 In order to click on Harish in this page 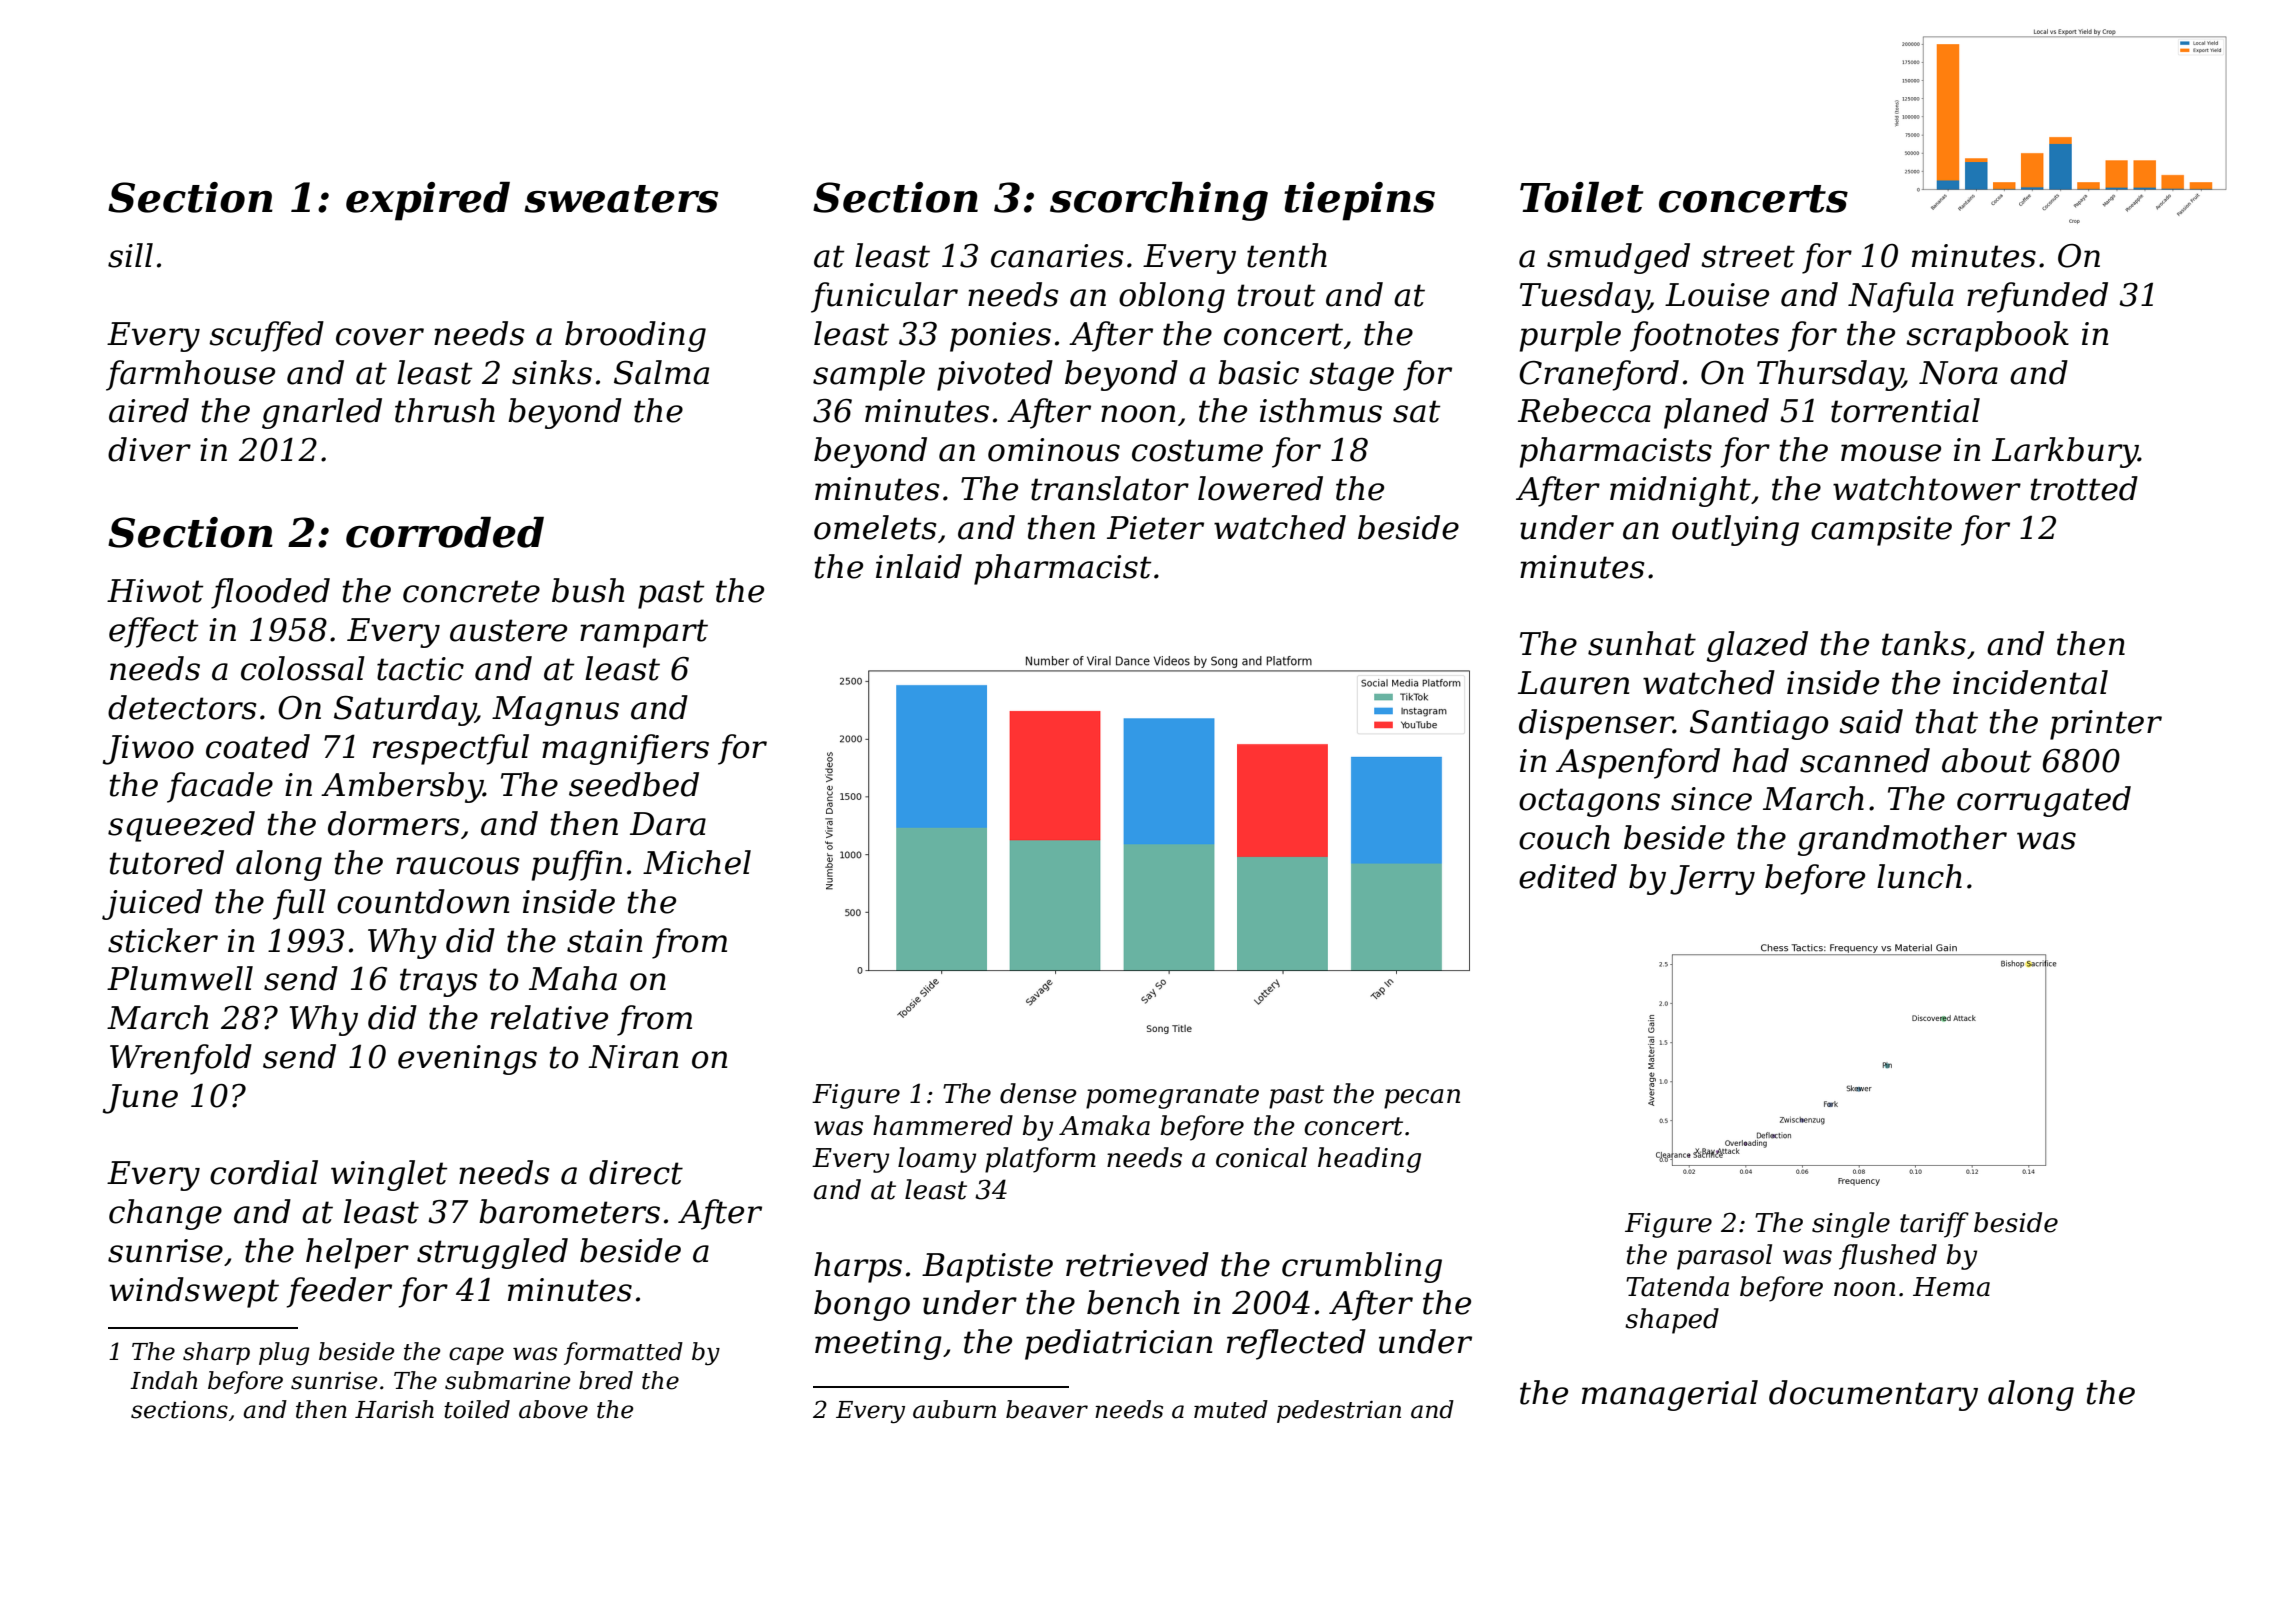, I will do `click(394, 1409)`.
